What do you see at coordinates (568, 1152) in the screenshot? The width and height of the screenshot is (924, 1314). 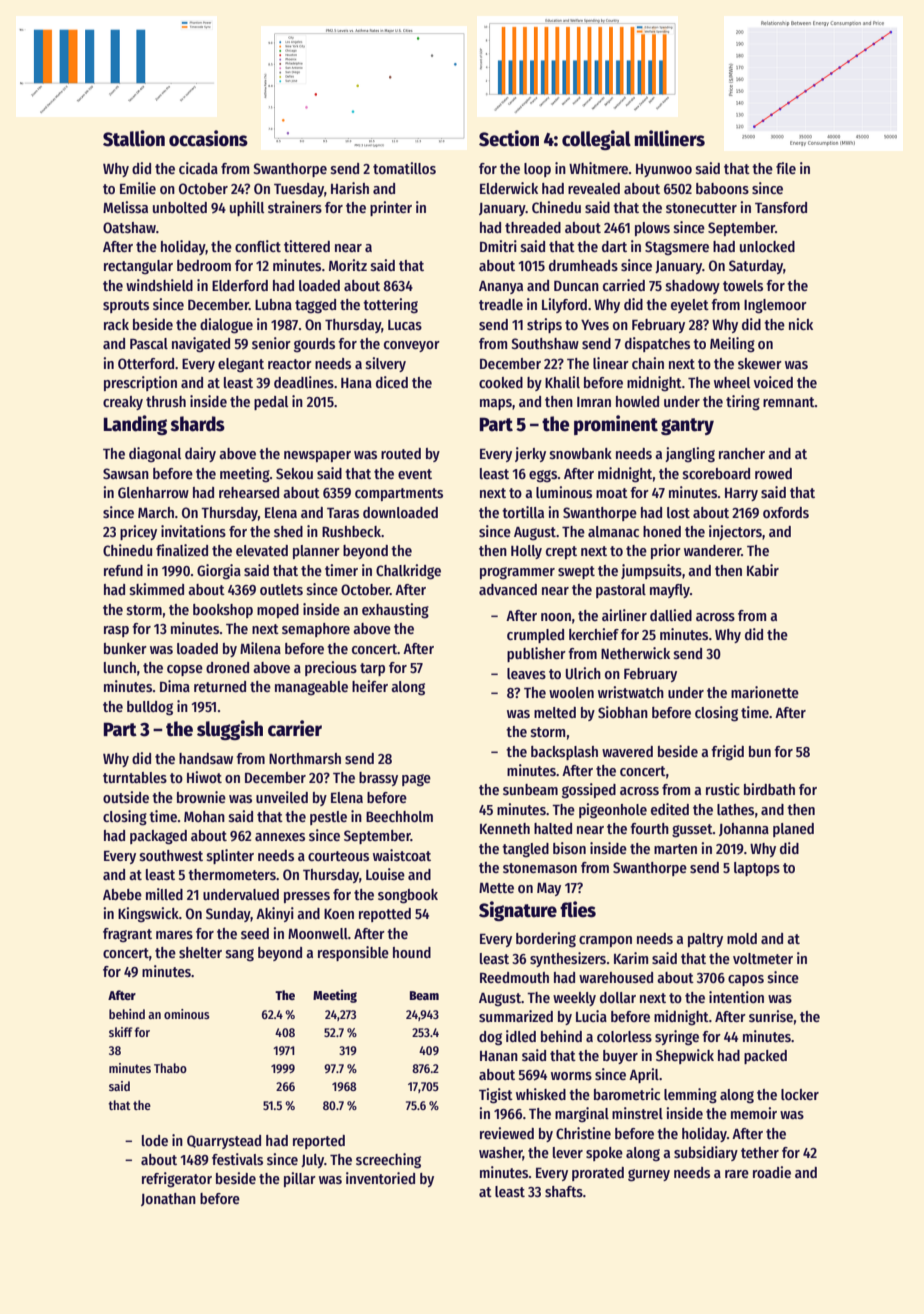 I see `lever` at bounding box center [568, 1152].
